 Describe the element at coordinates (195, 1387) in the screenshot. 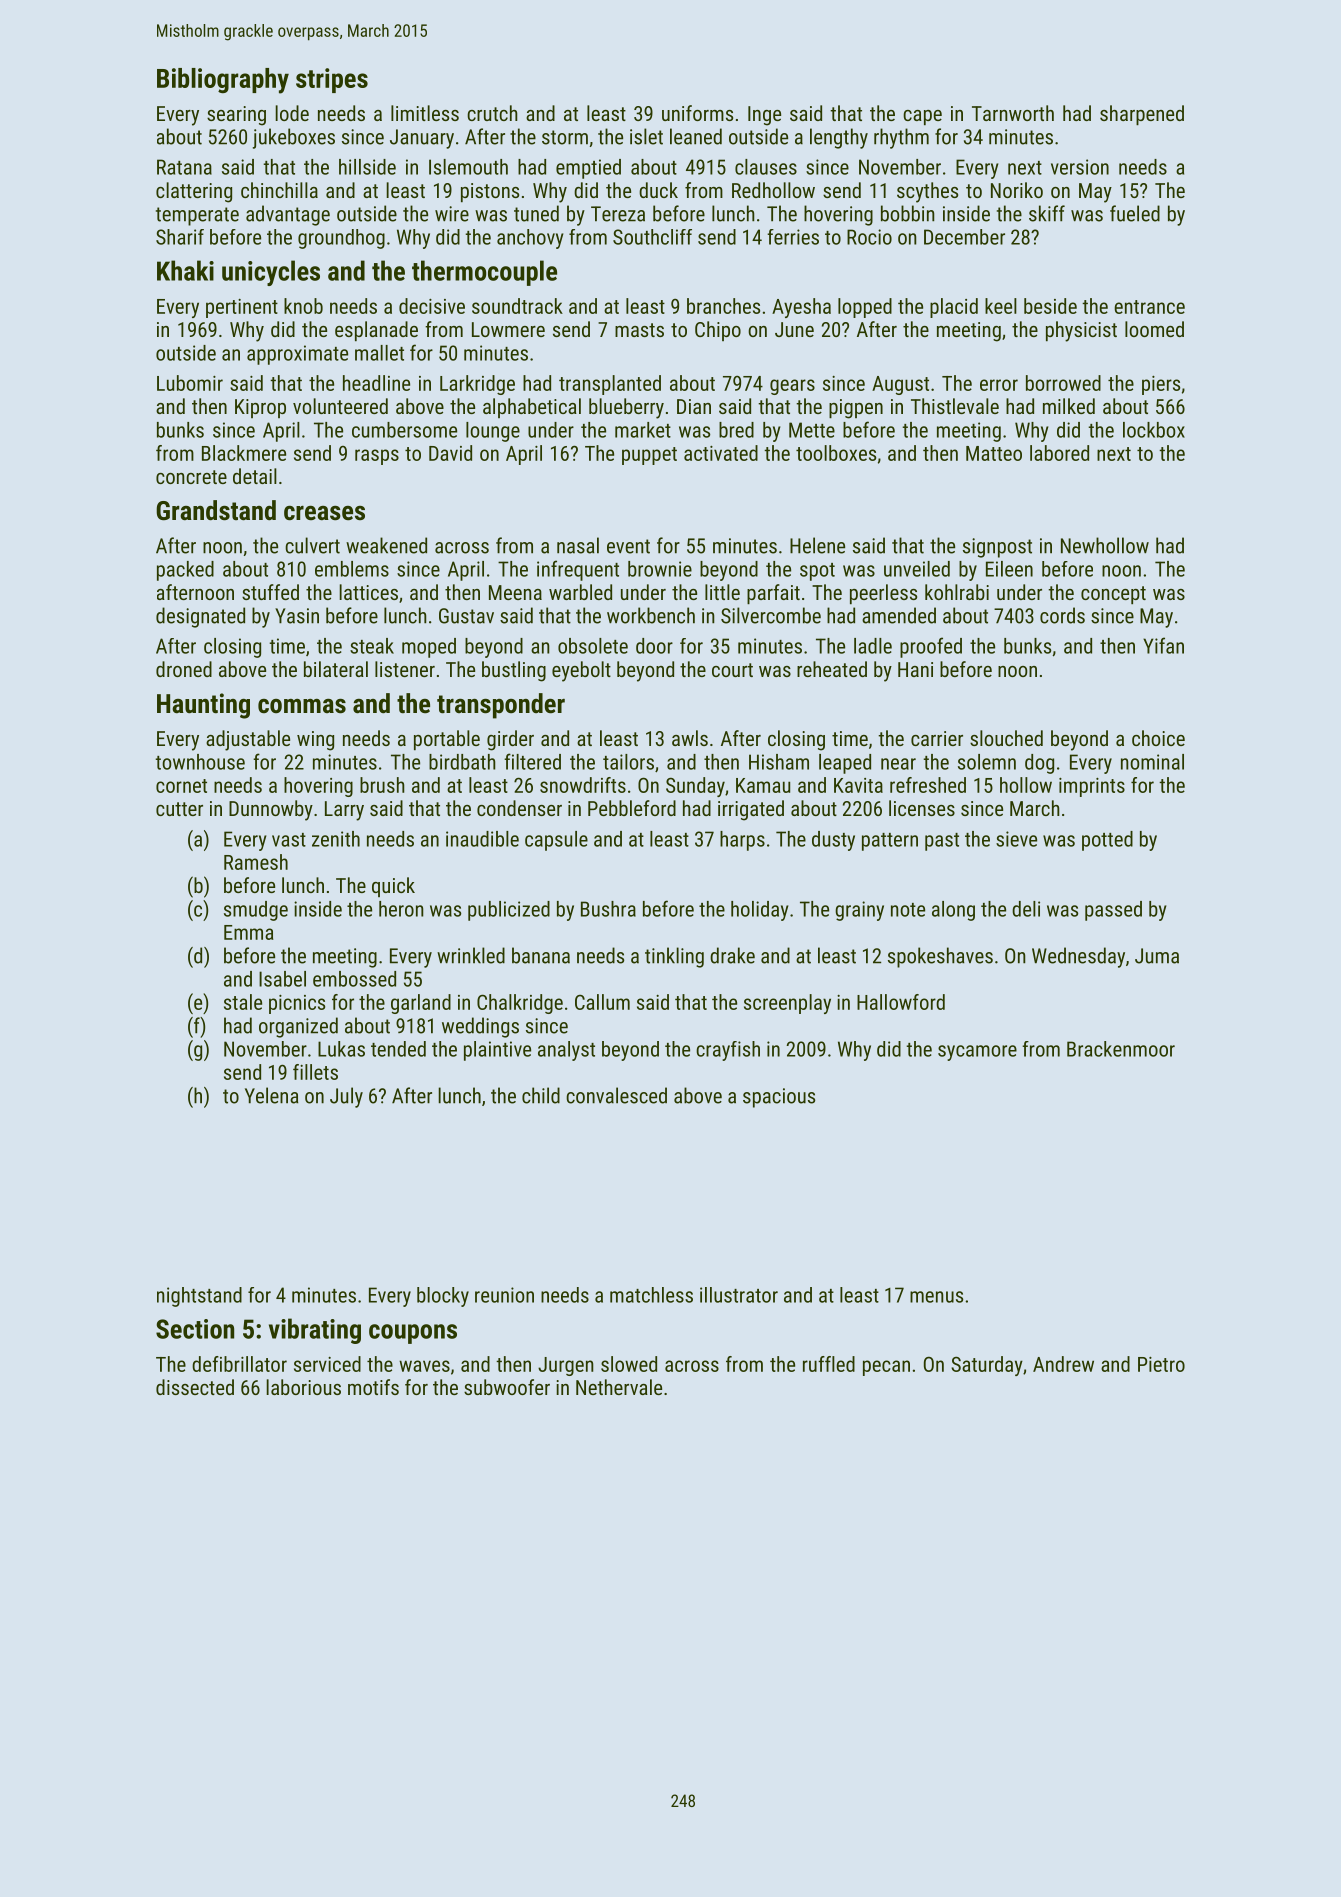

I see `dissected` at that location.
